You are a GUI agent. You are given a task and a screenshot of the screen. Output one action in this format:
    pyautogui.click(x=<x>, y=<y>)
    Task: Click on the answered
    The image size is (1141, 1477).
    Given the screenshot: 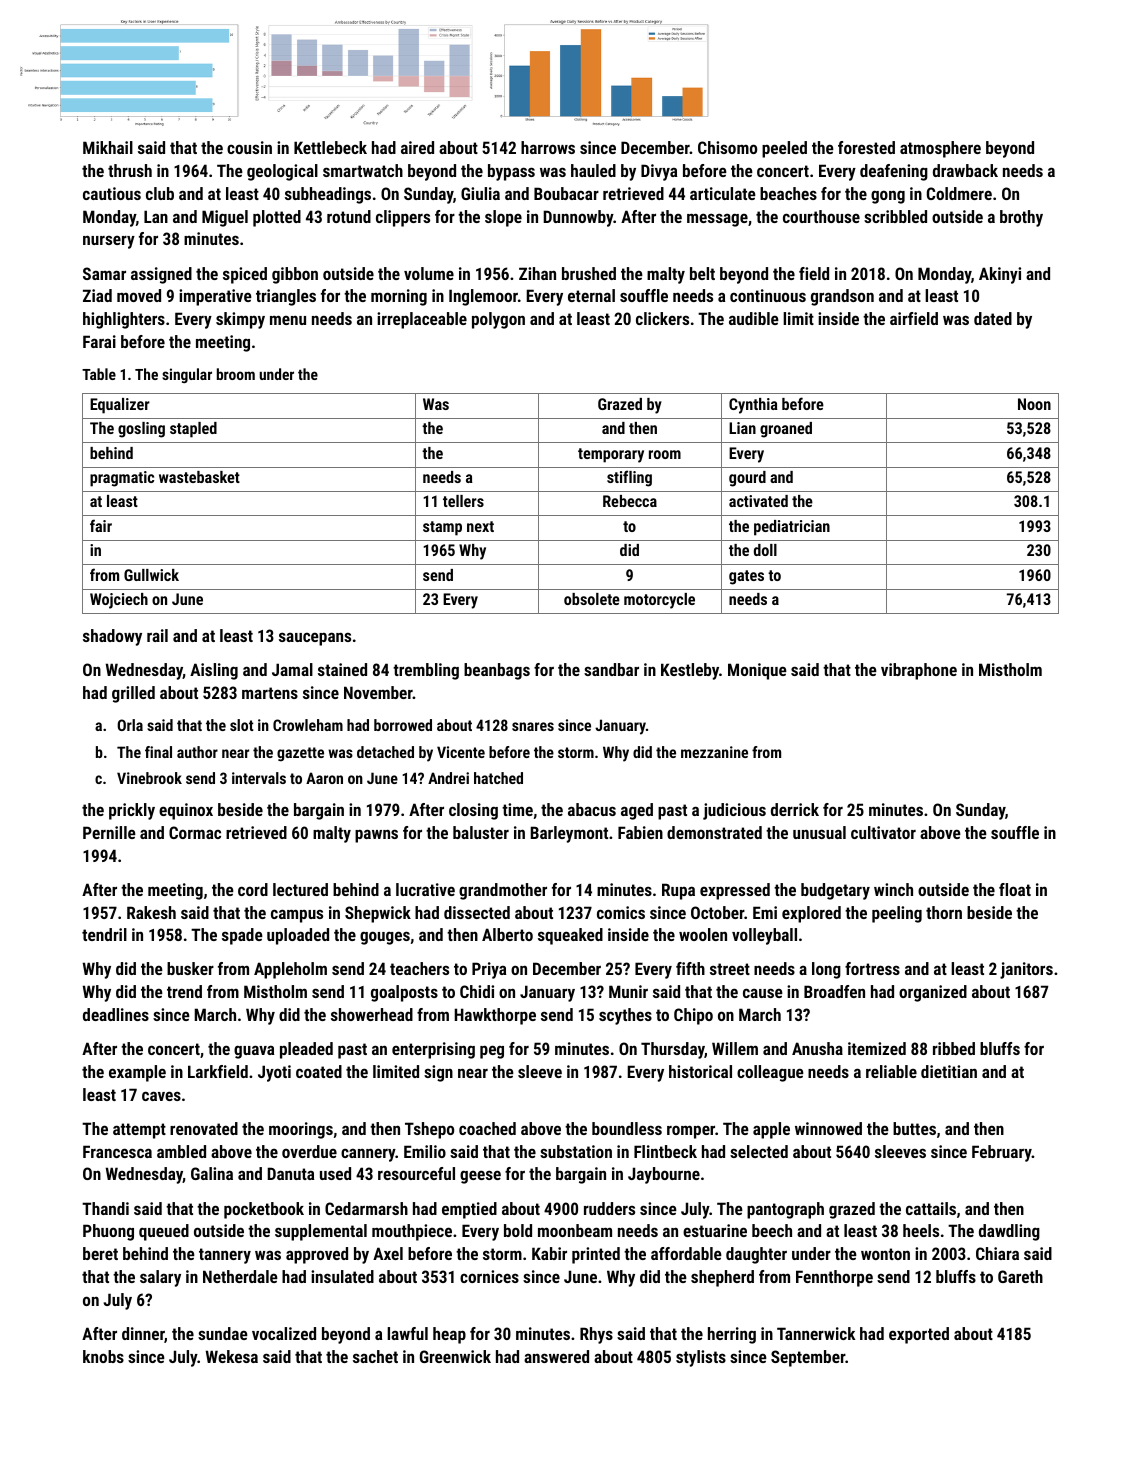 What is the action you would take?
    pyautogui.click(x=556, y=1356)
